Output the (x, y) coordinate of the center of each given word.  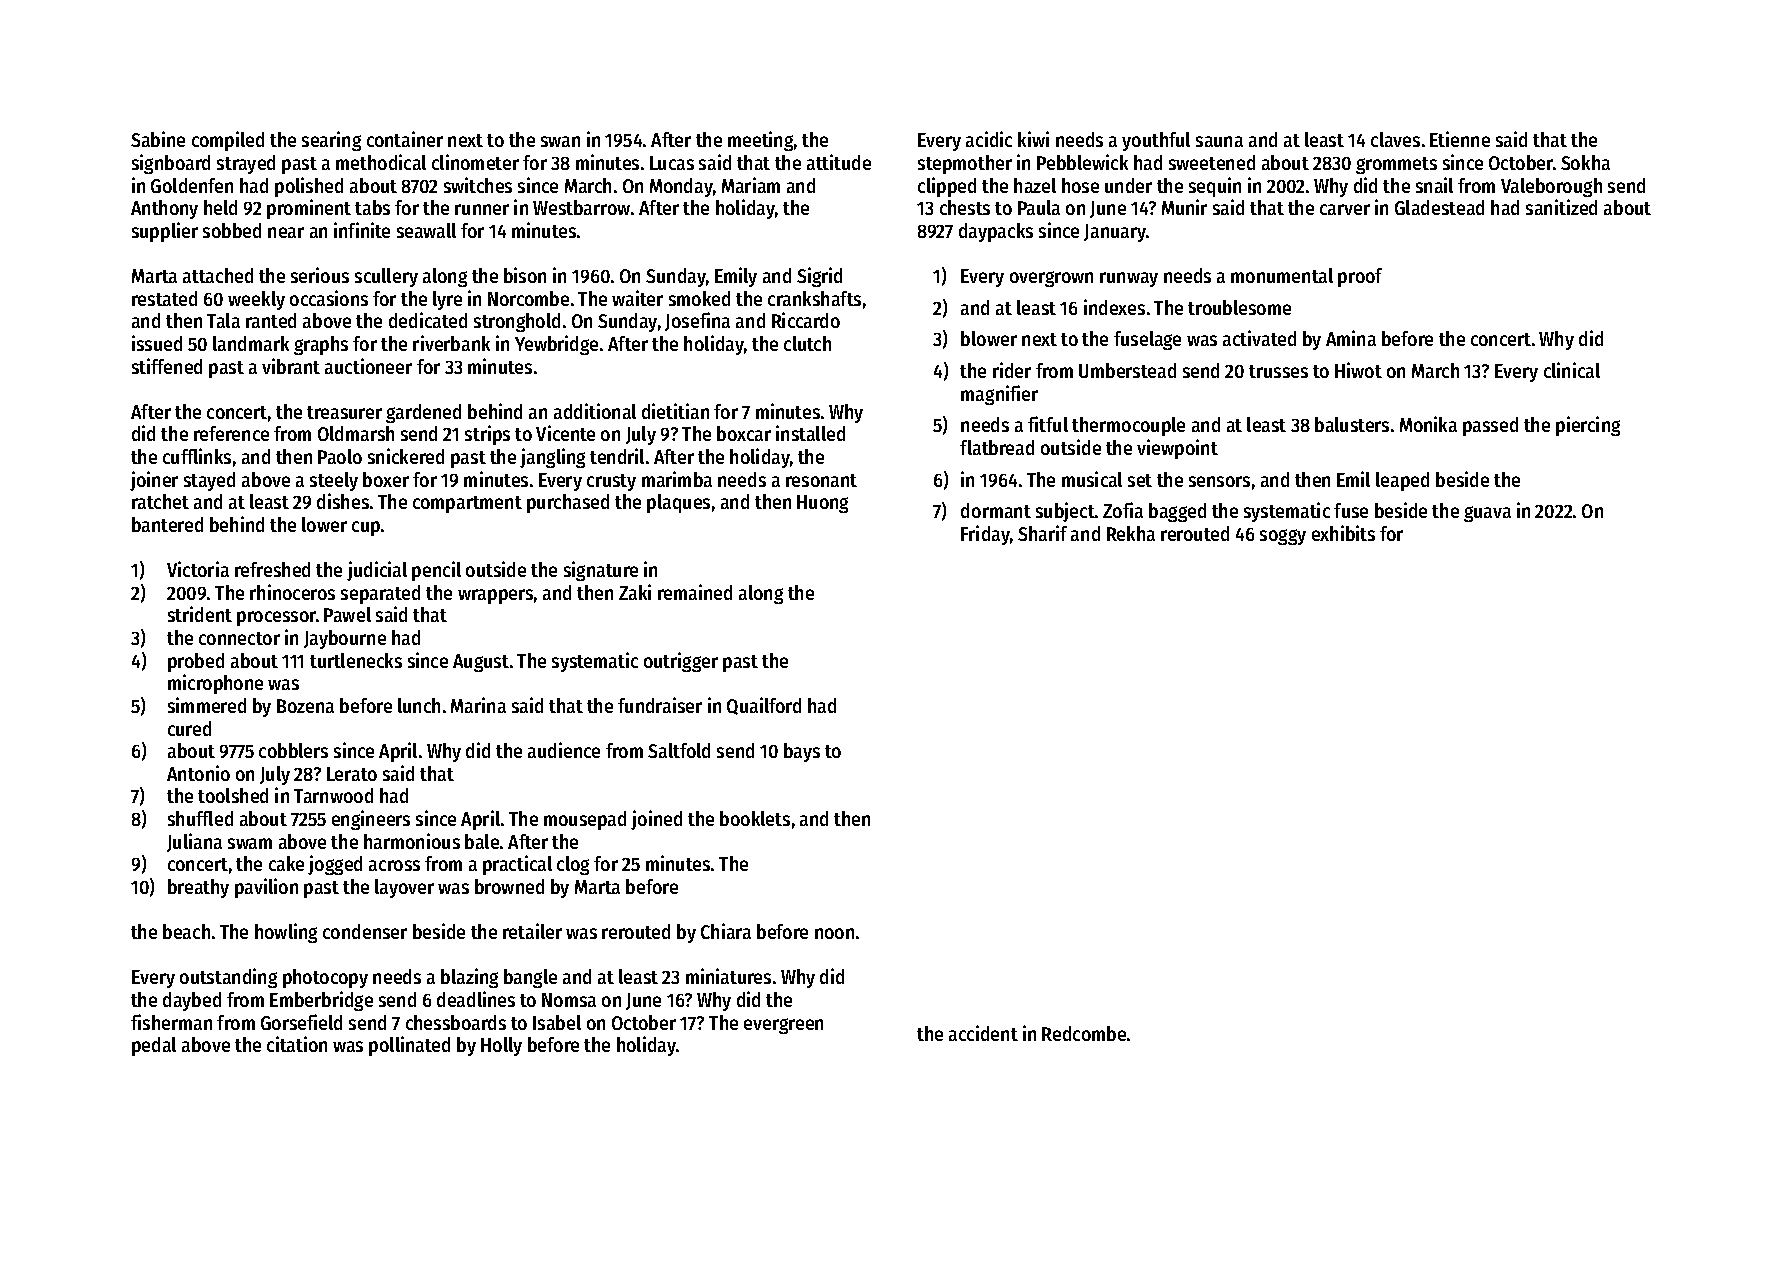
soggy (1283, 537)
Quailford (764, 706)
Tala (223, 320)
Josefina (697, 321)
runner (482, 209)
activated (1259, 338)
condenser (365, 931)
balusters (1352, 424)
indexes (1114, 307)
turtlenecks (356, 660)
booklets (755, 818)
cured (189, 728)
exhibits (1343, 533)
